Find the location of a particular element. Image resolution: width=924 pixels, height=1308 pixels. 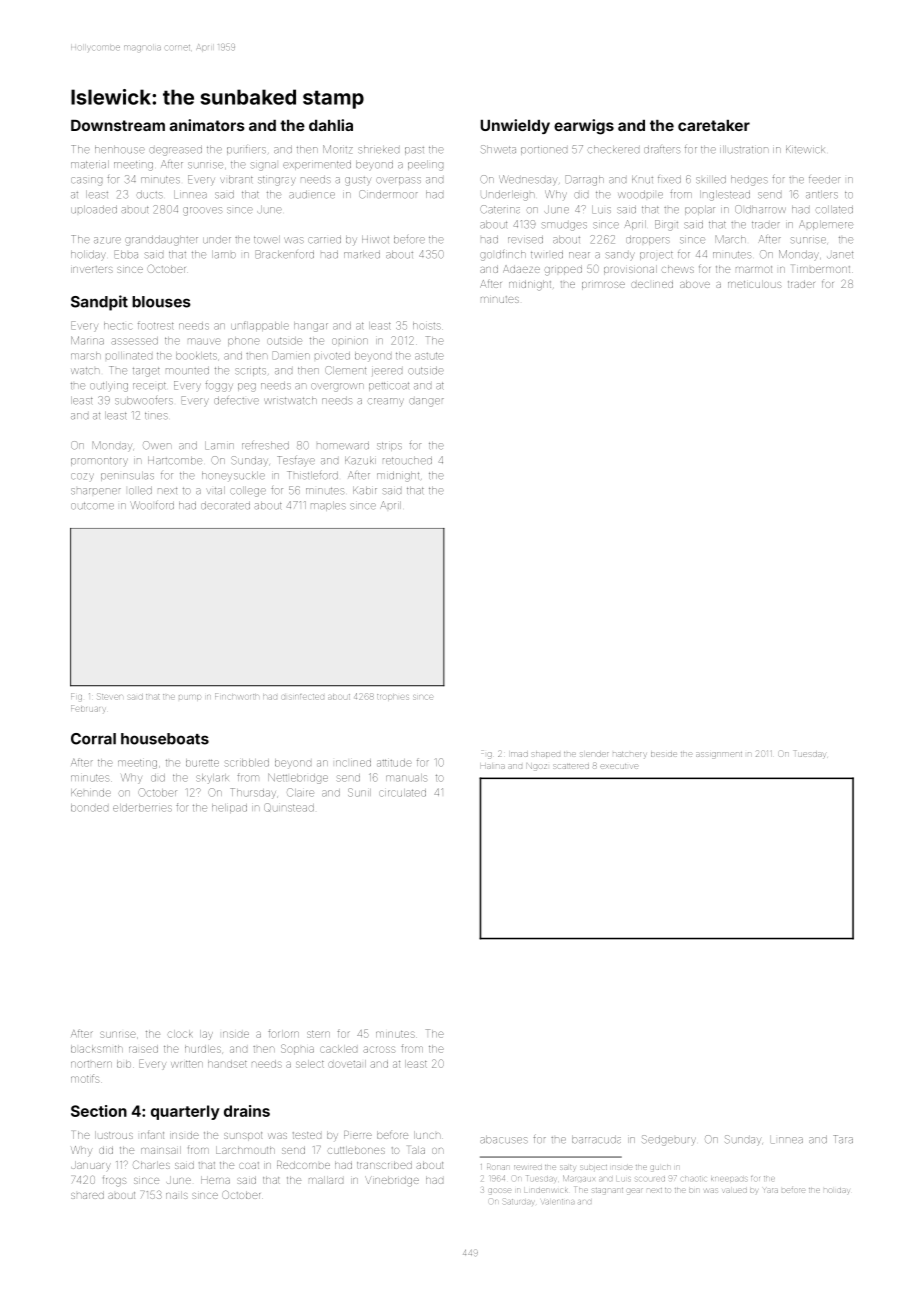

skilled is located at coordinates (711, 180).
